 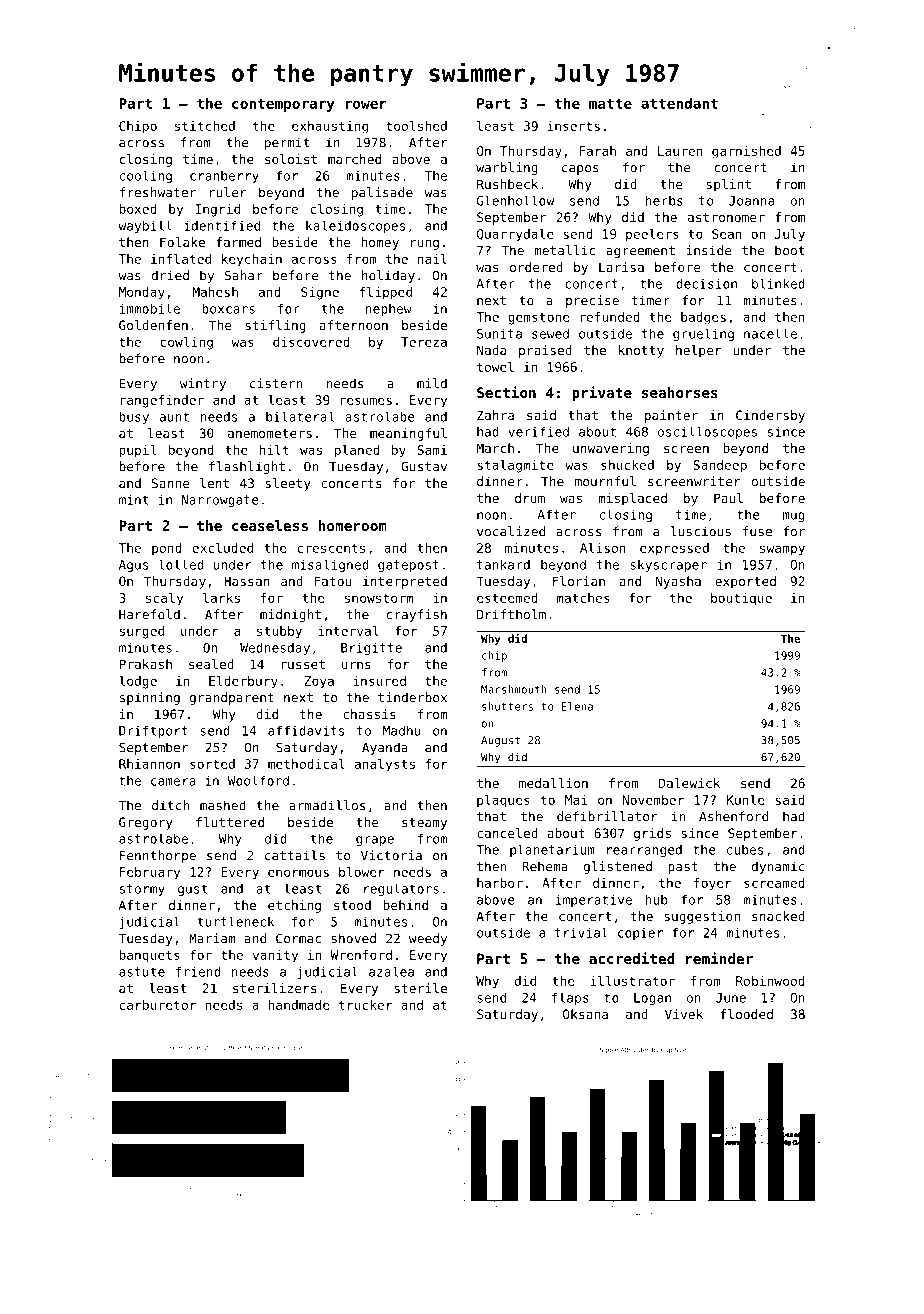 What do you see at coordinates (679, 103) in the screenshot?
I see `attendant` at bounding box center [679, 103].
